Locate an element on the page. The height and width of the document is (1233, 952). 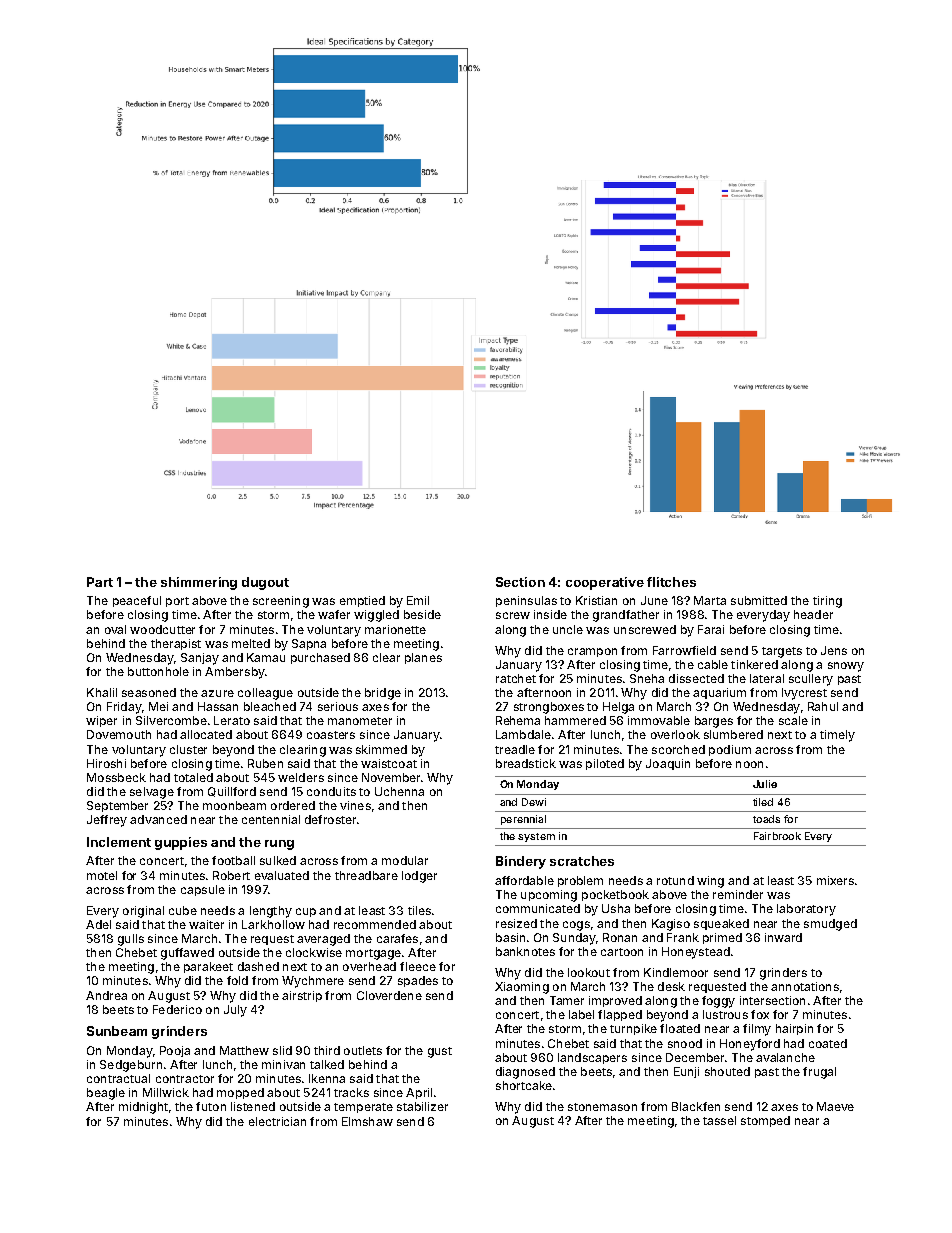
wiper is located at coordinates (101, 721).
